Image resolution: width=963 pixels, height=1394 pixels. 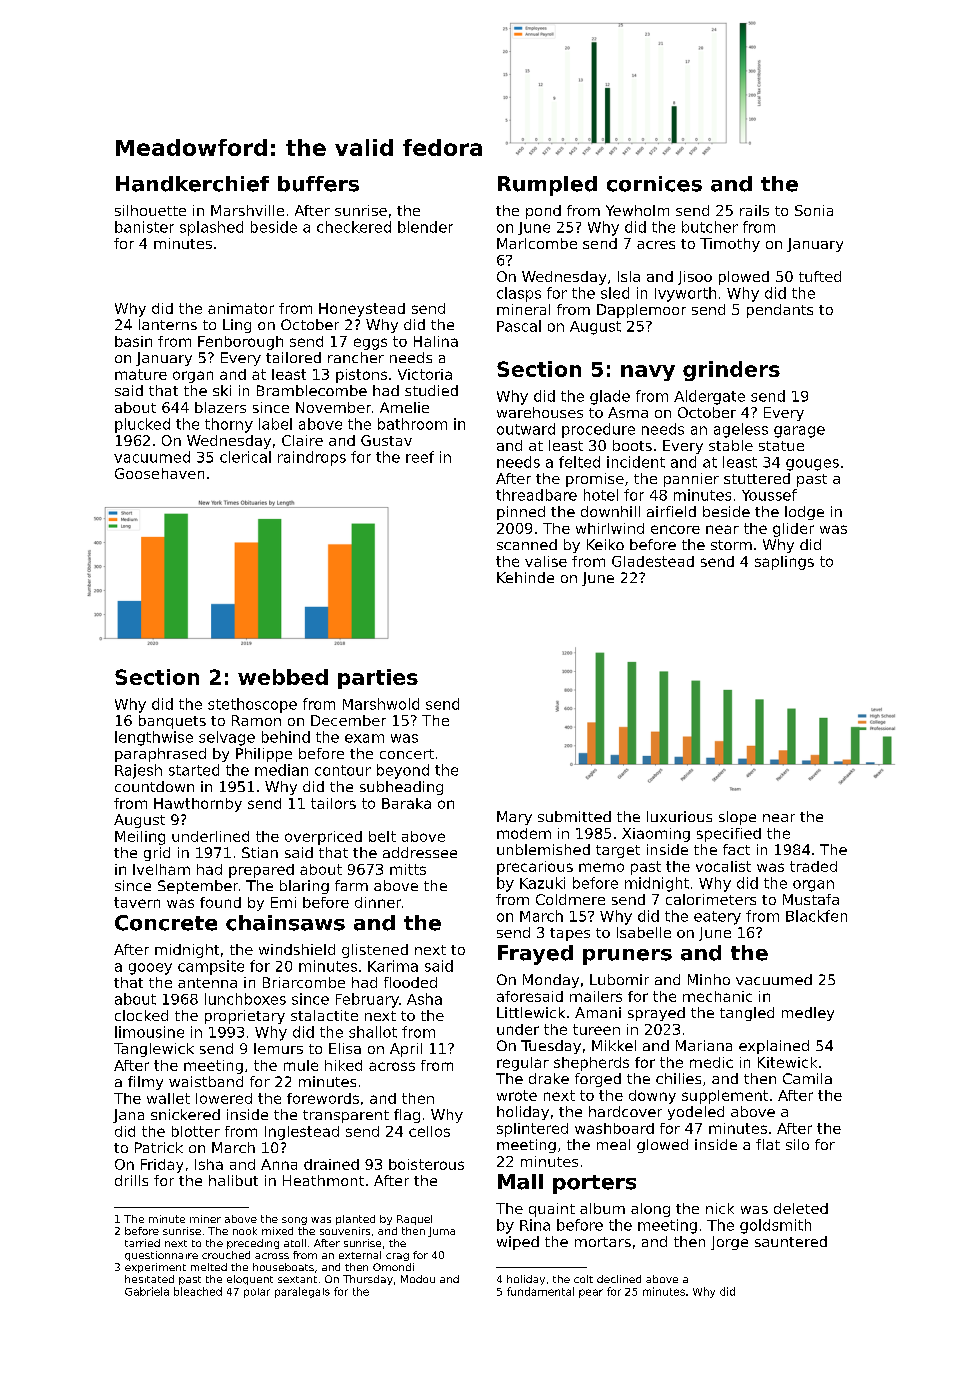 I want to click on lunchboxes, so click(x=245, y=999).
